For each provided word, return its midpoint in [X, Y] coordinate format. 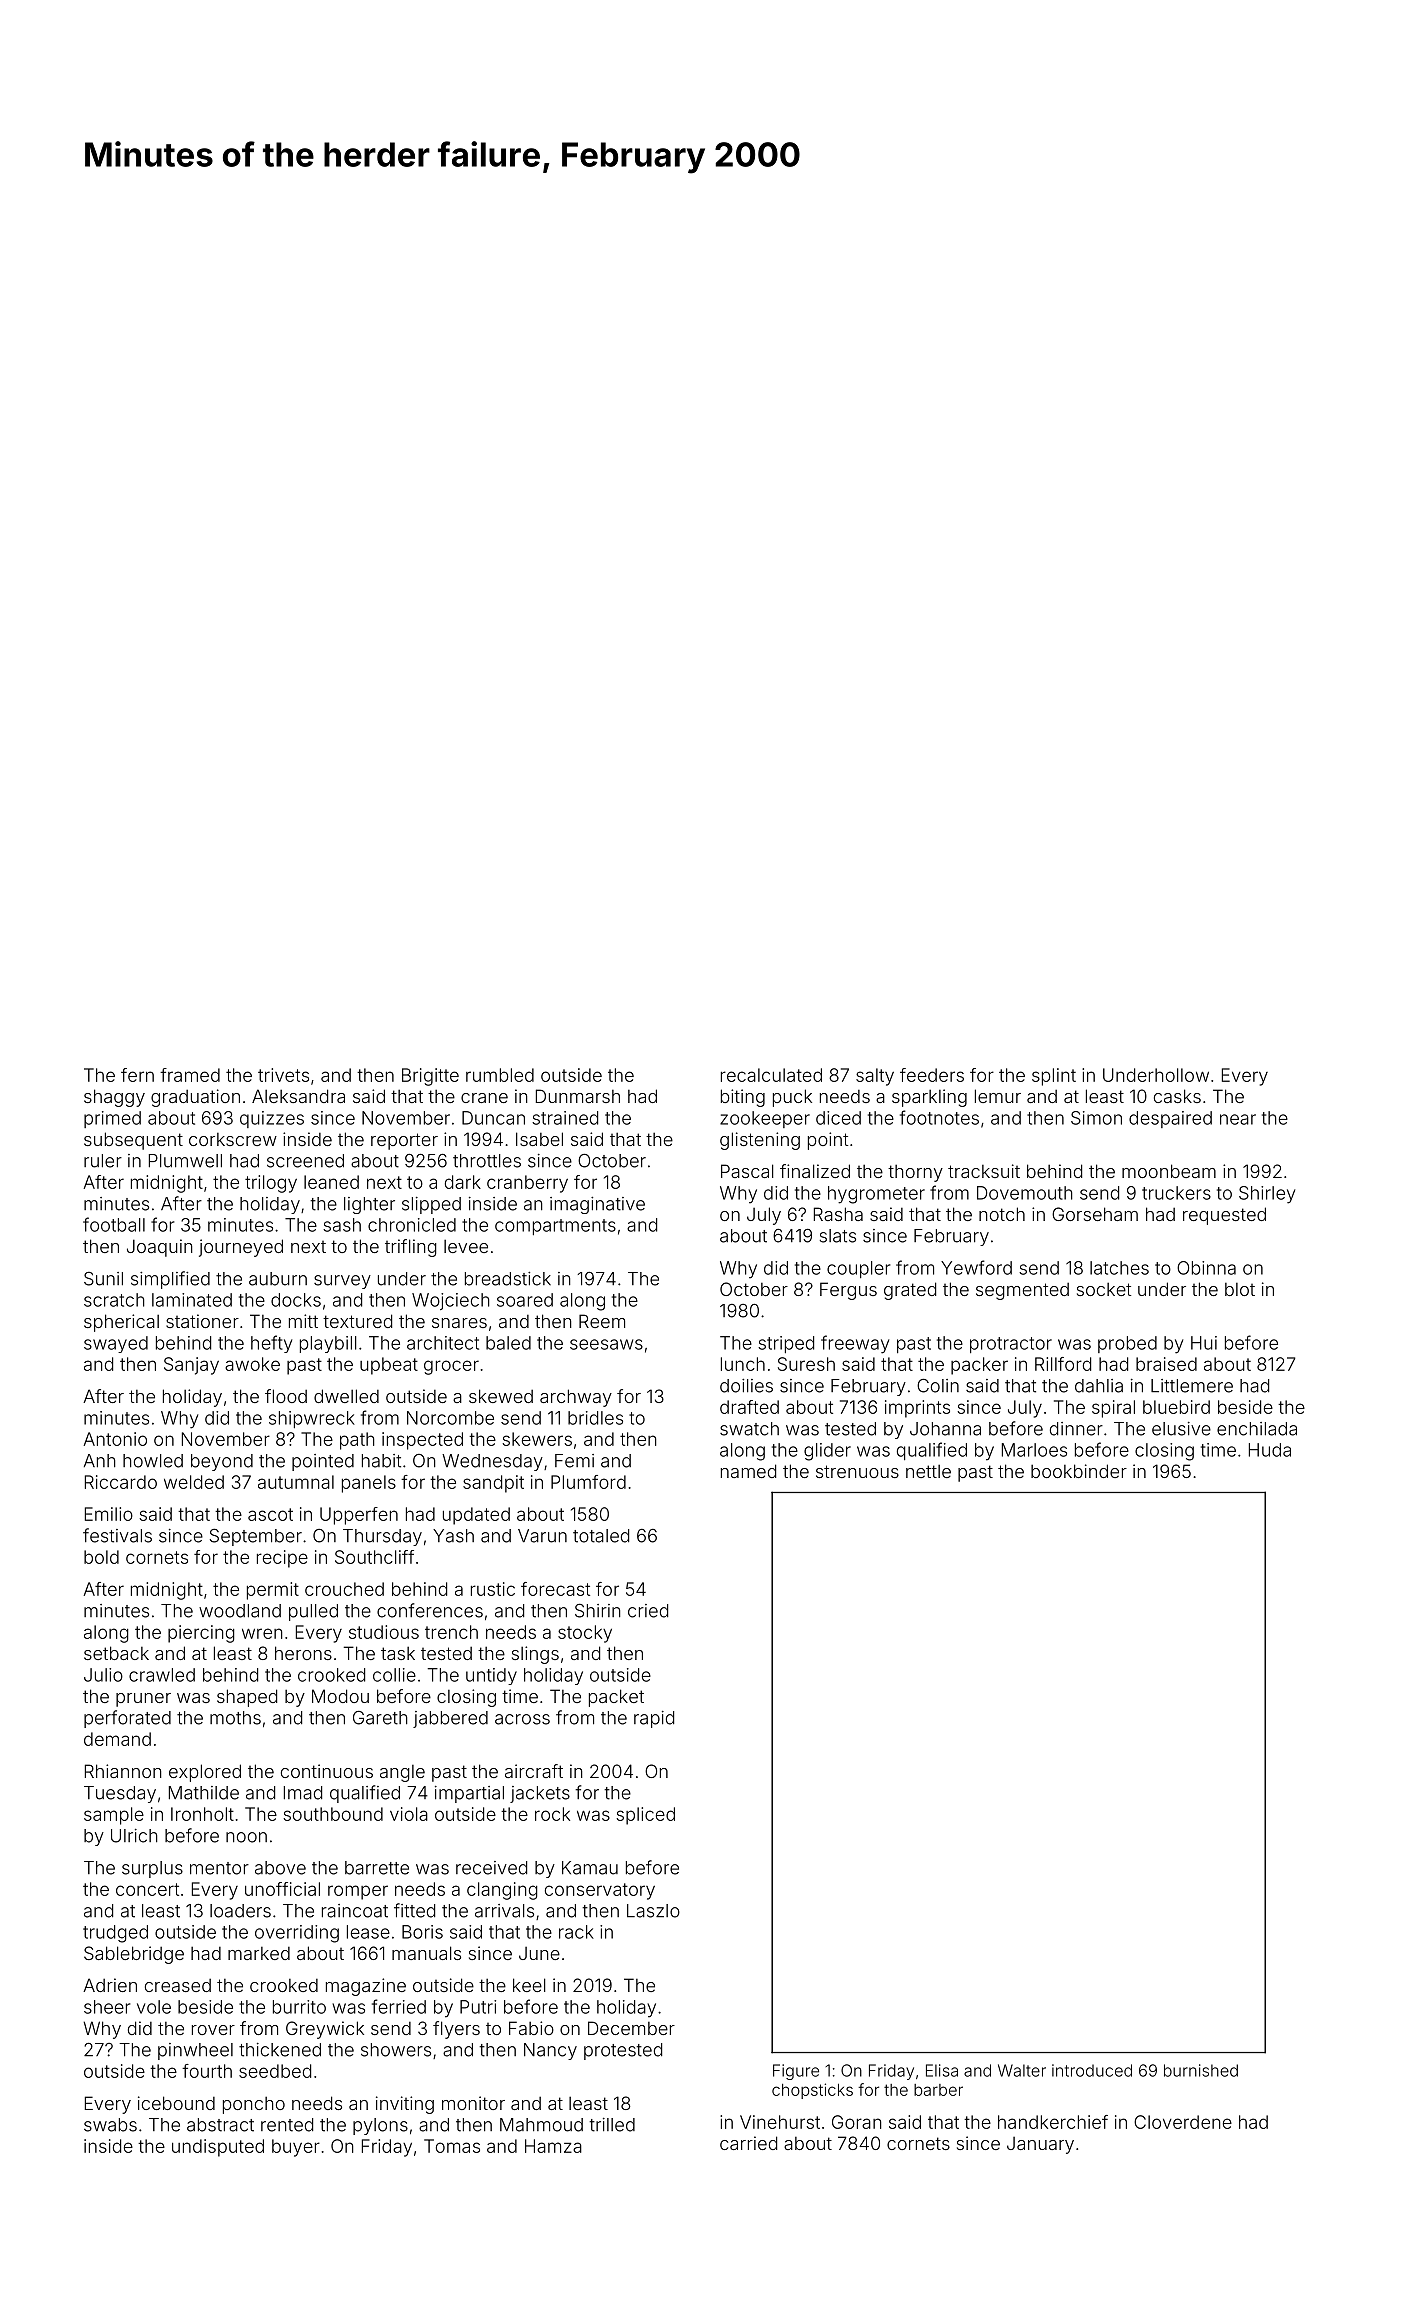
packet [616, 1698]
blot [1240, 1289]
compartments [555, 1227]
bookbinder [1079, 1471]
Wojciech [451, 1301]
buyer [296, 2148]
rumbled [500, 1075]
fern [137, 1075]
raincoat [355, 1911]
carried [748, 2143]
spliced [645, 1816]
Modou [340, 1696]
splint [1054, 1077]
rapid [654, 1719]
